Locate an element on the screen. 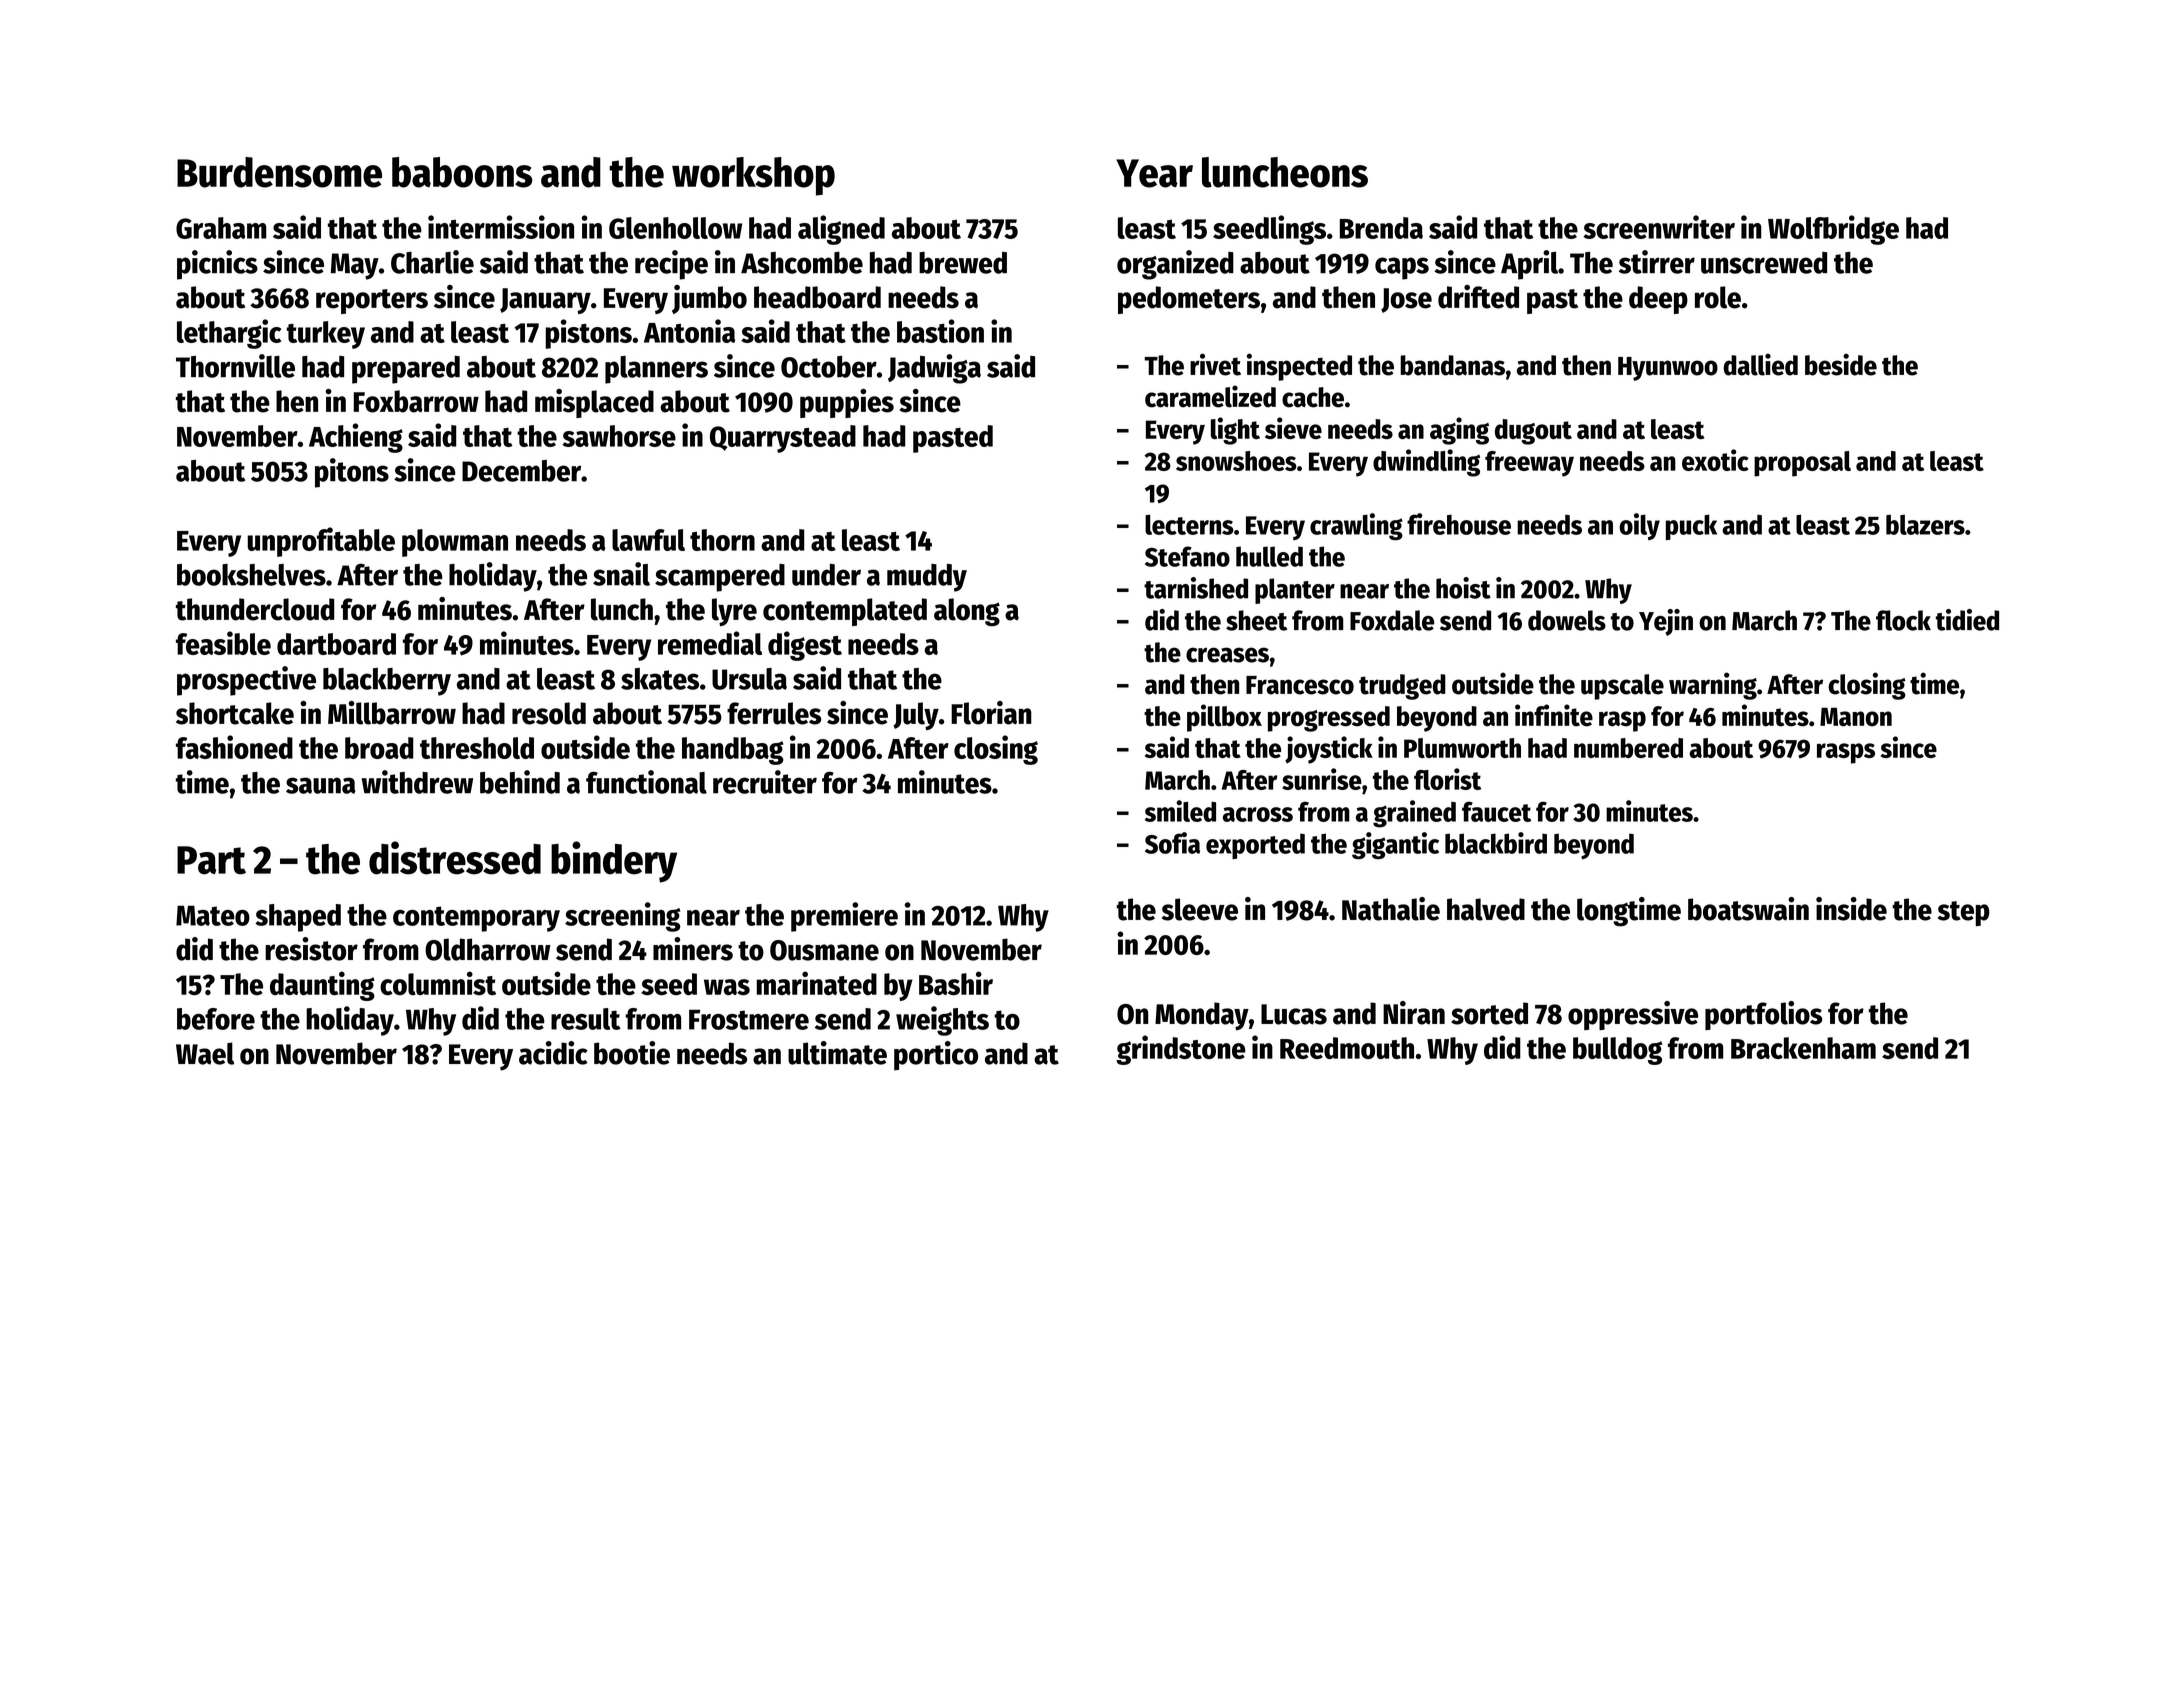  Wolfbridge is located at coordinates (1833, 230).
